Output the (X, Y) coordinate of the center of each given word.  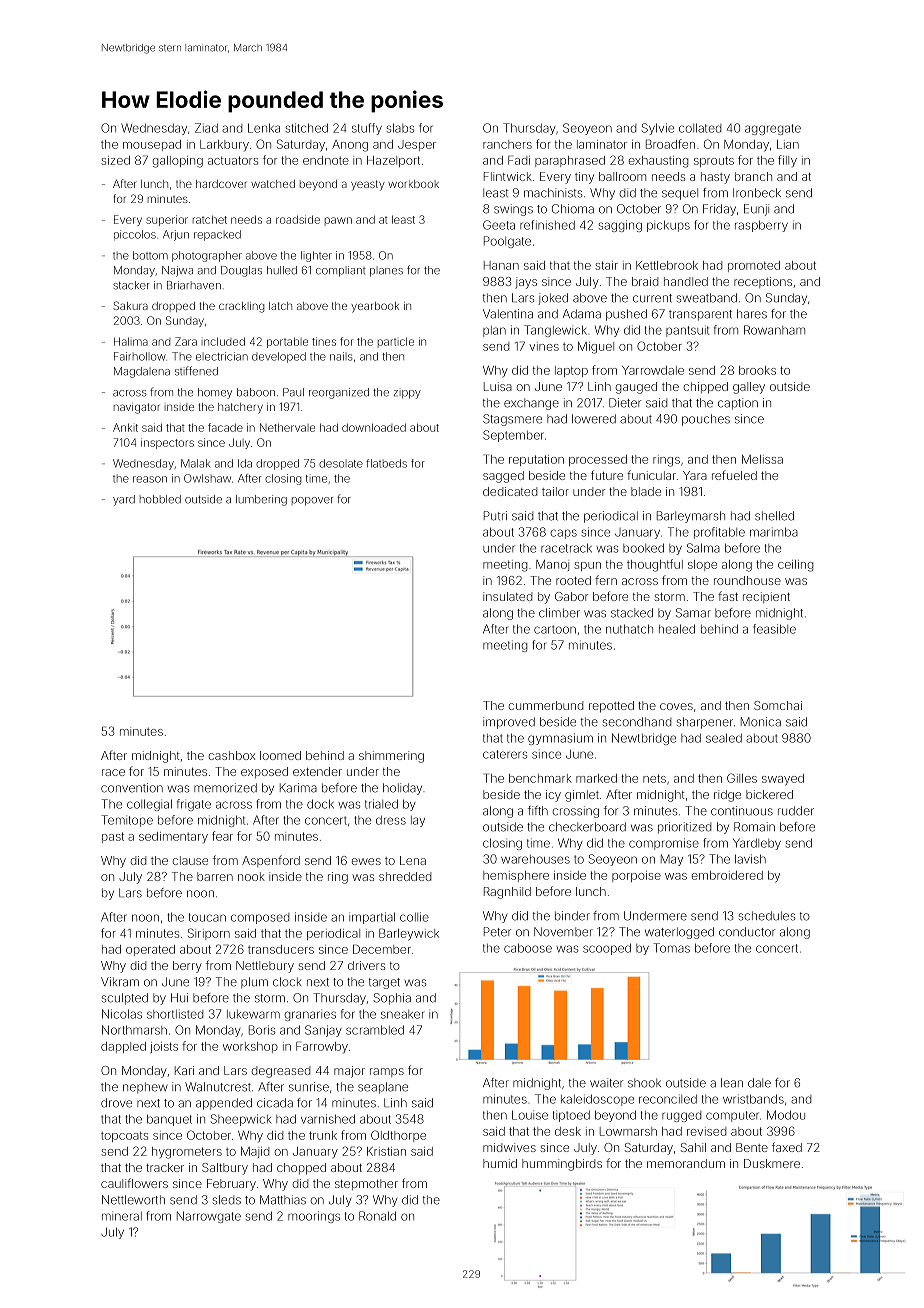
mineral (122, 1216)
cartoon (555, 629)
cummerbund (545, 705)
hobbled (160, 499)
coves (676, 706)
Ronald (377, 1216)
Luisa (498, 386)
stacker (131, 285)
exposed (264, 772)
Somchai (778, 705)
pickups (668, 226)
